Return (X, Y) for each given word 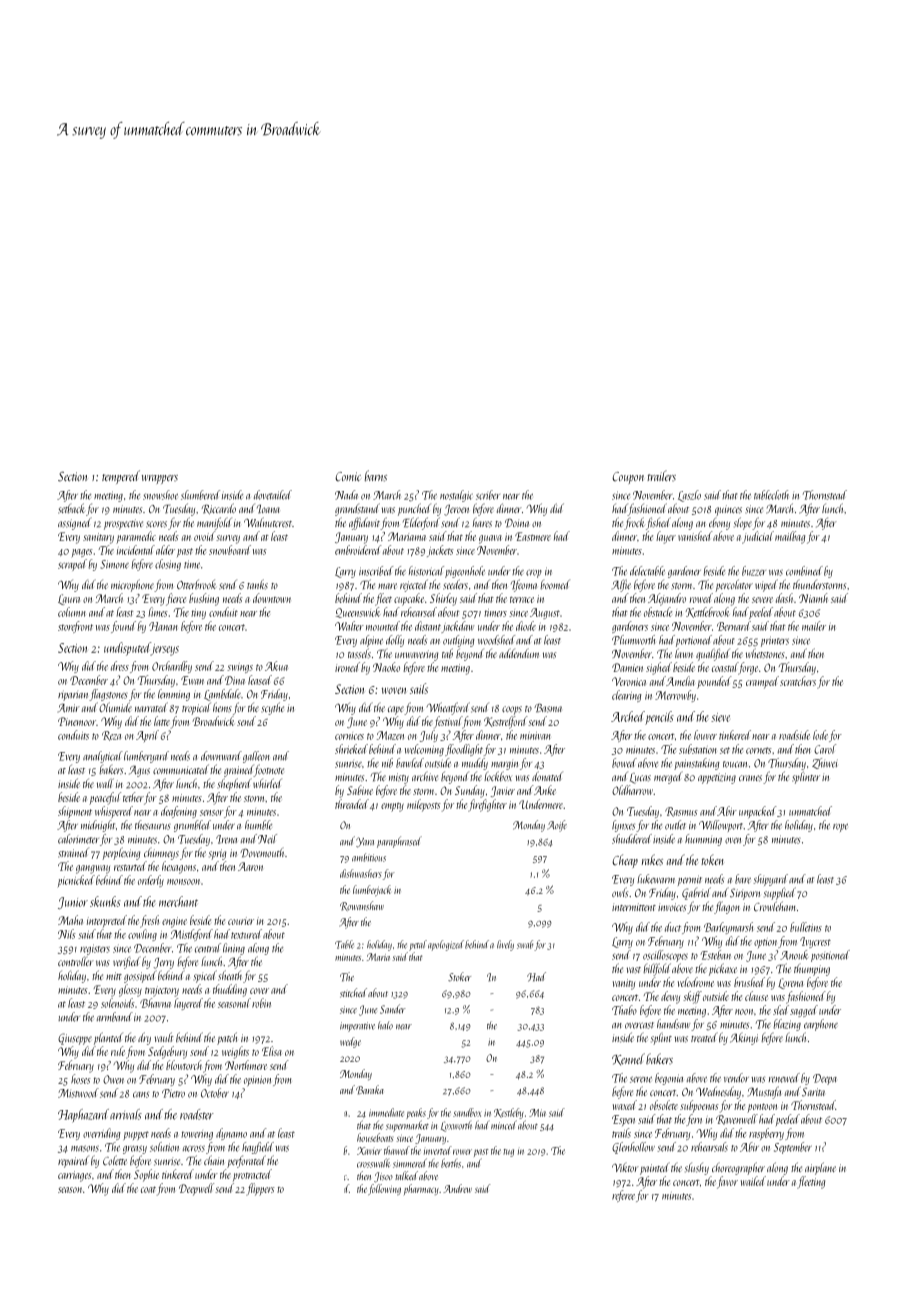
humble (258, 825)
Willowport (721, 826)
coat (148, 1189)
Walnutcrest (268, 522)
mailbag (790, 537)
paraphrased (399, 842)
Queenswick (358, 612)
